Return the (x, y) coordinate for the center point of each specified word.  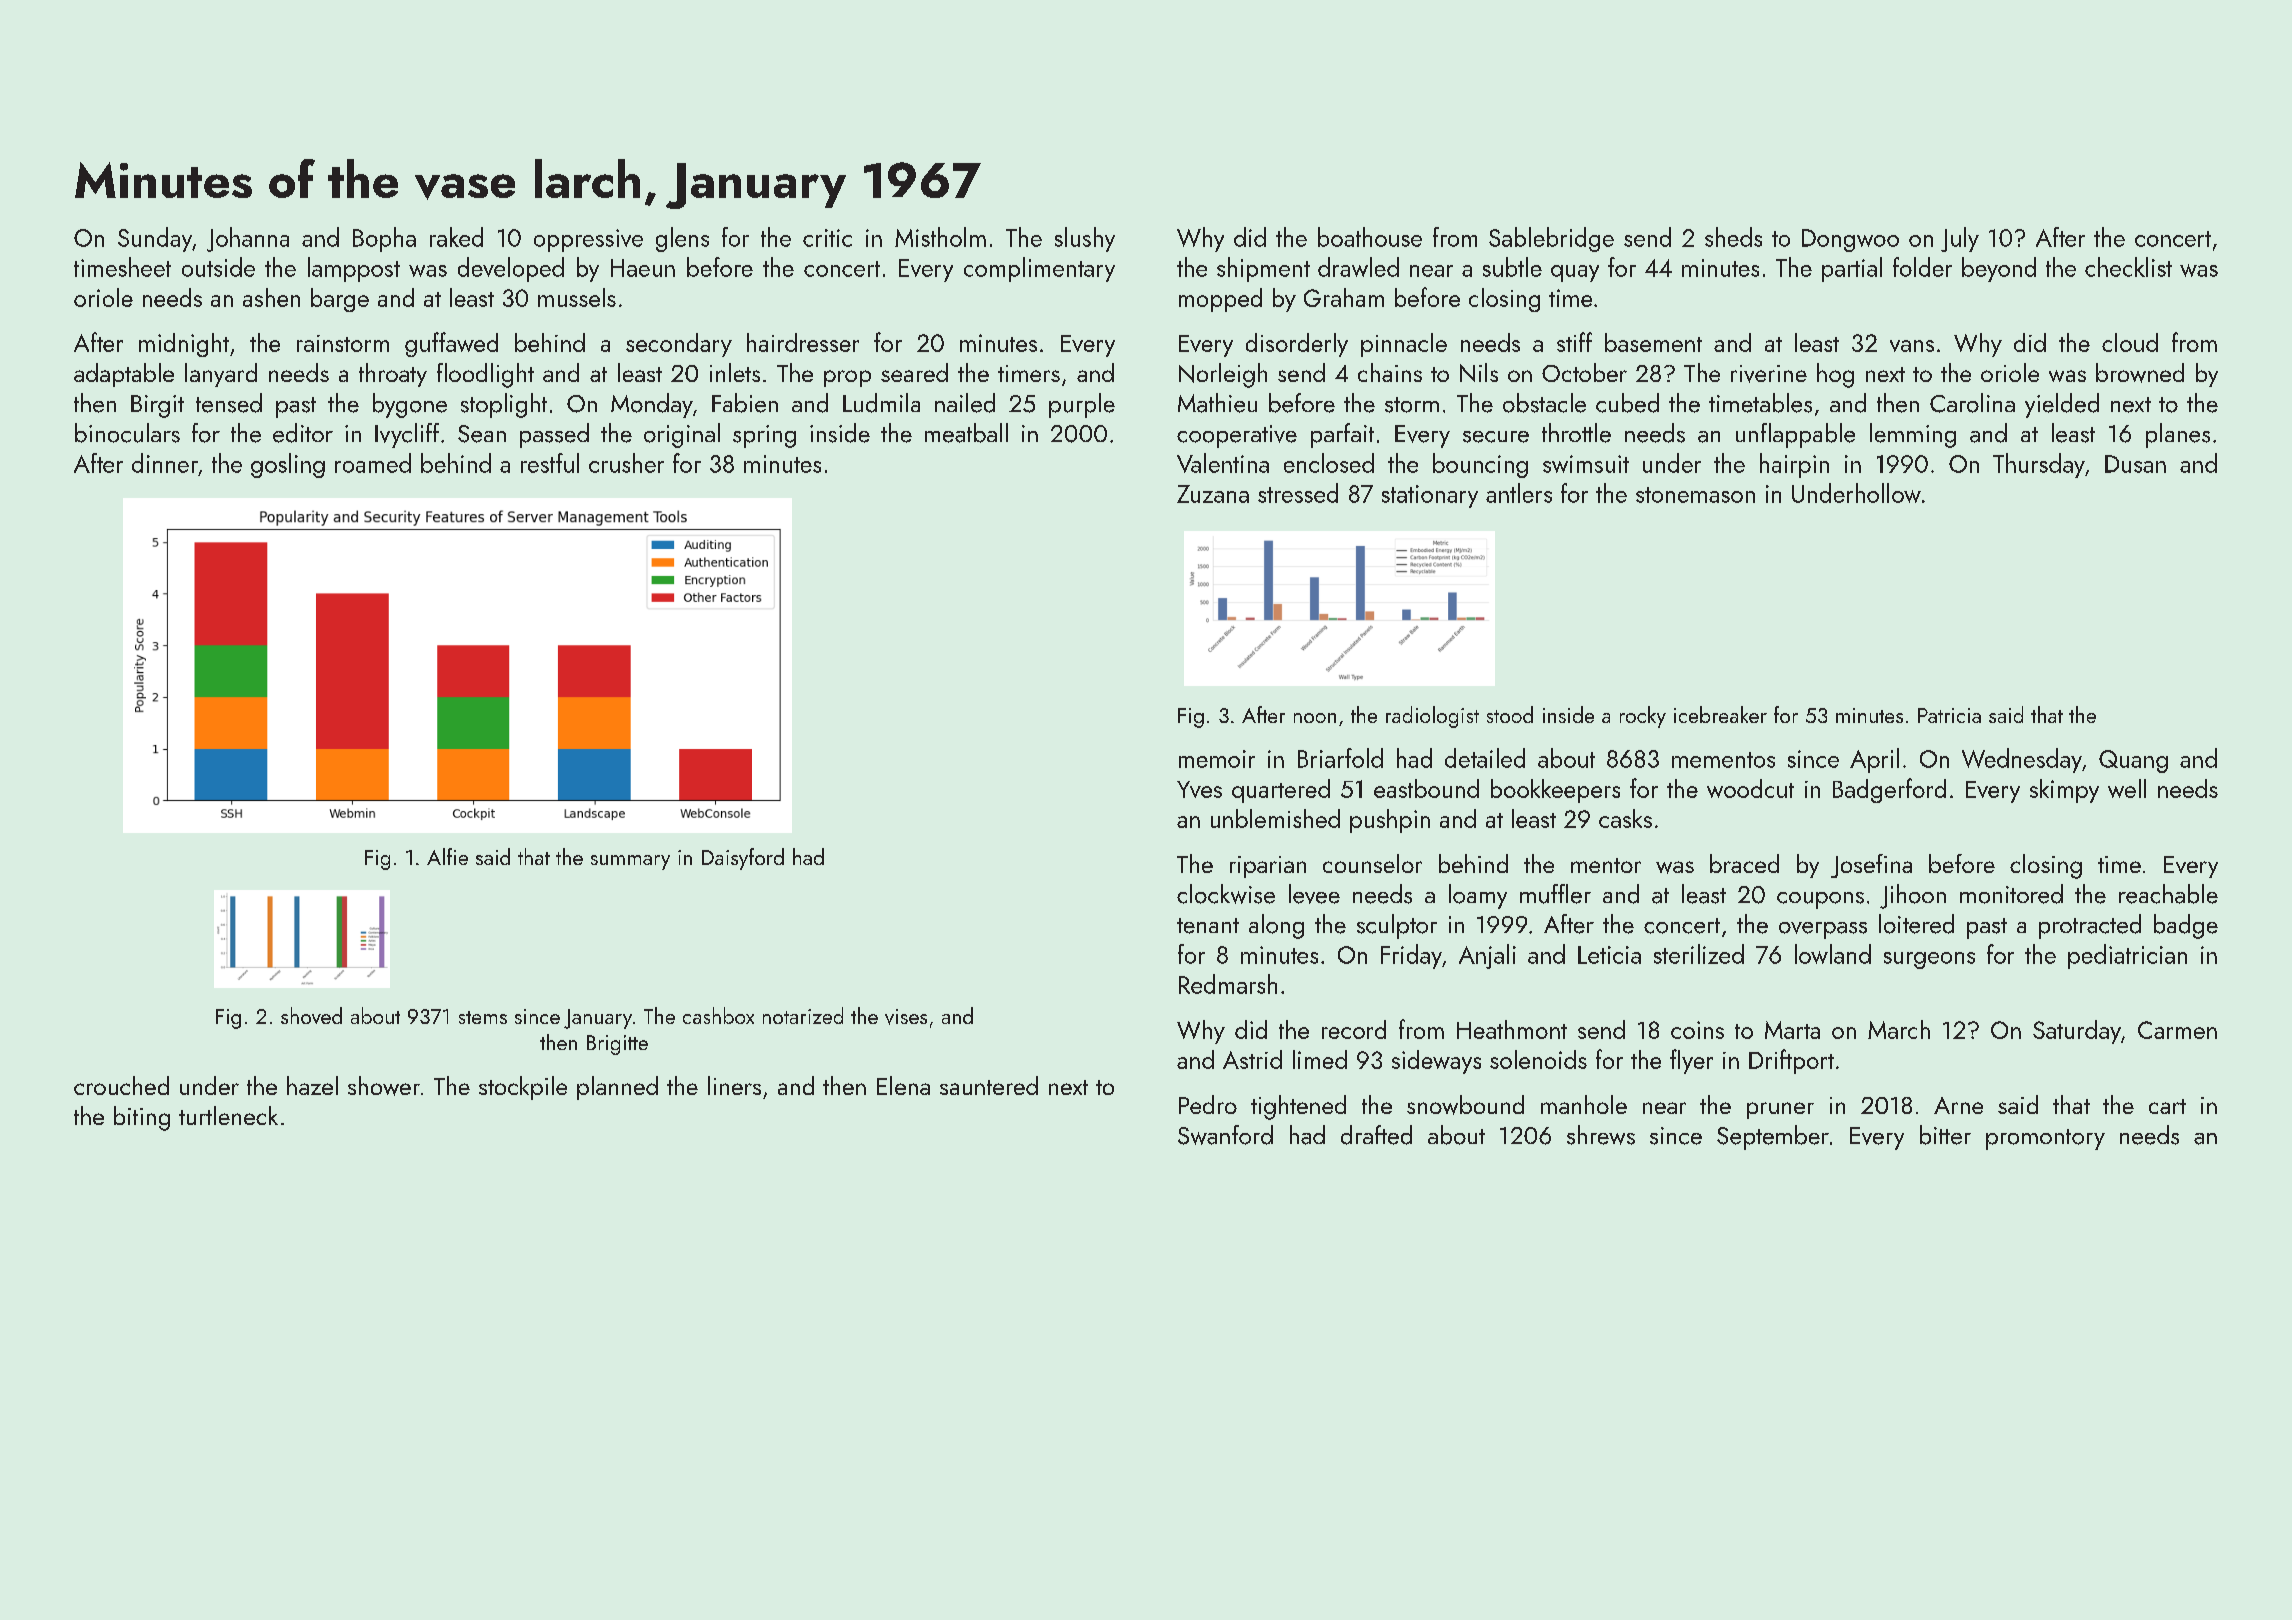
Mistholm (940, 237)
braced (1744, 863)
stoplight (504, 405)
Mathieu (1217, 403)
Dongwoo (1850, 240)
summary (630, 862)
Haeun (643, 268)
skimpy (2064, 791)
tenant (1208, 926)
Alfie (447, 856)
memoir (1217, 759)
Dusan (2135, 464)
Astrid (1252, 1059)
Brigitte (617, 1045)
